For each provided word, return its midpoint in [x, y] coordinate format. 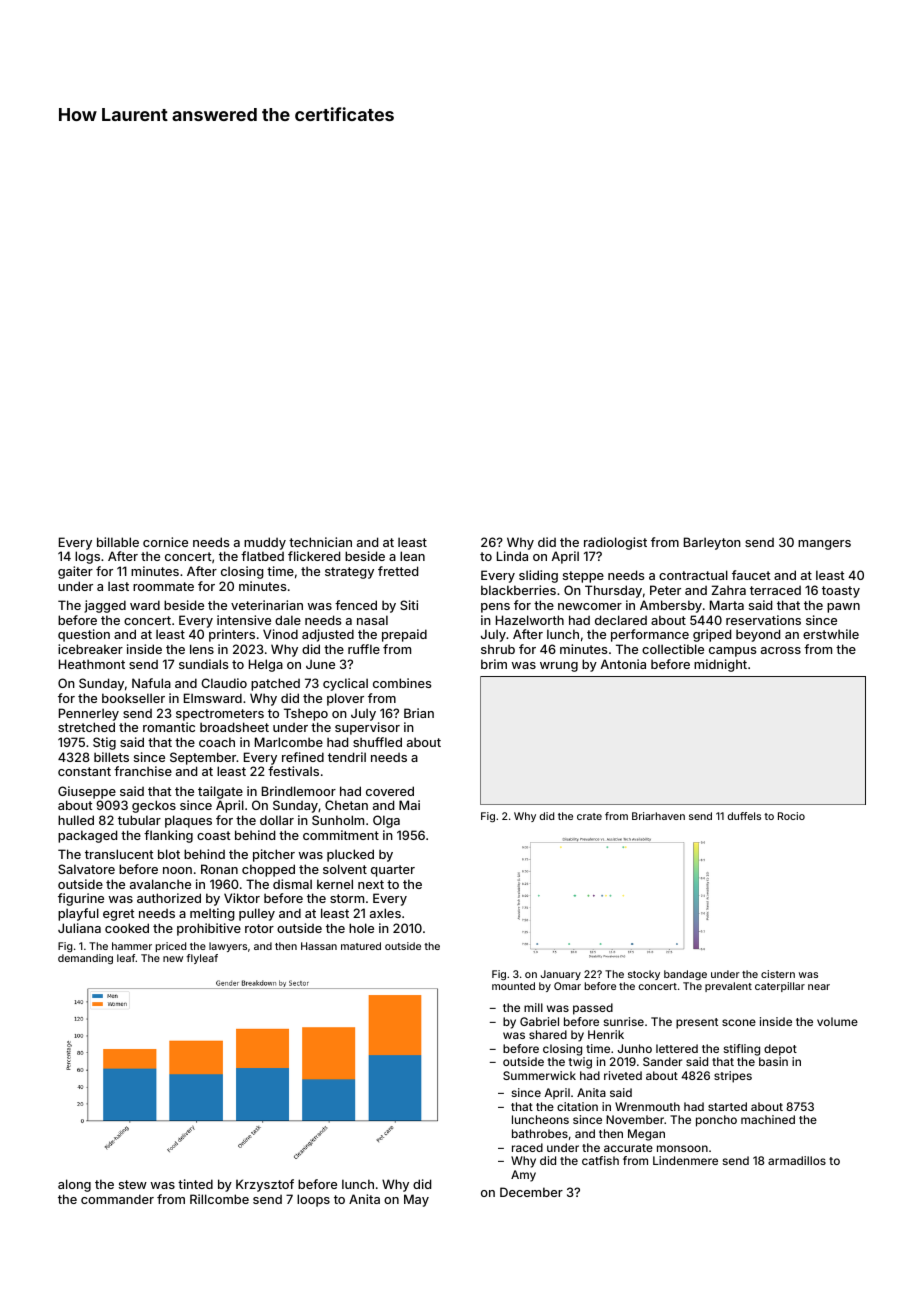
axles [385, 913]
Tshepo [306, 714]
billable [118, 542]
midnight [720, 665]
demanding [85, 959]
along [74, 1185]
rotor [259, 928]
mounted [513, 986]
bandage [685, 975]
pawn [843, 608]
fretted [398, 571]
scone [739, 1022]
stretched [86, 727]
